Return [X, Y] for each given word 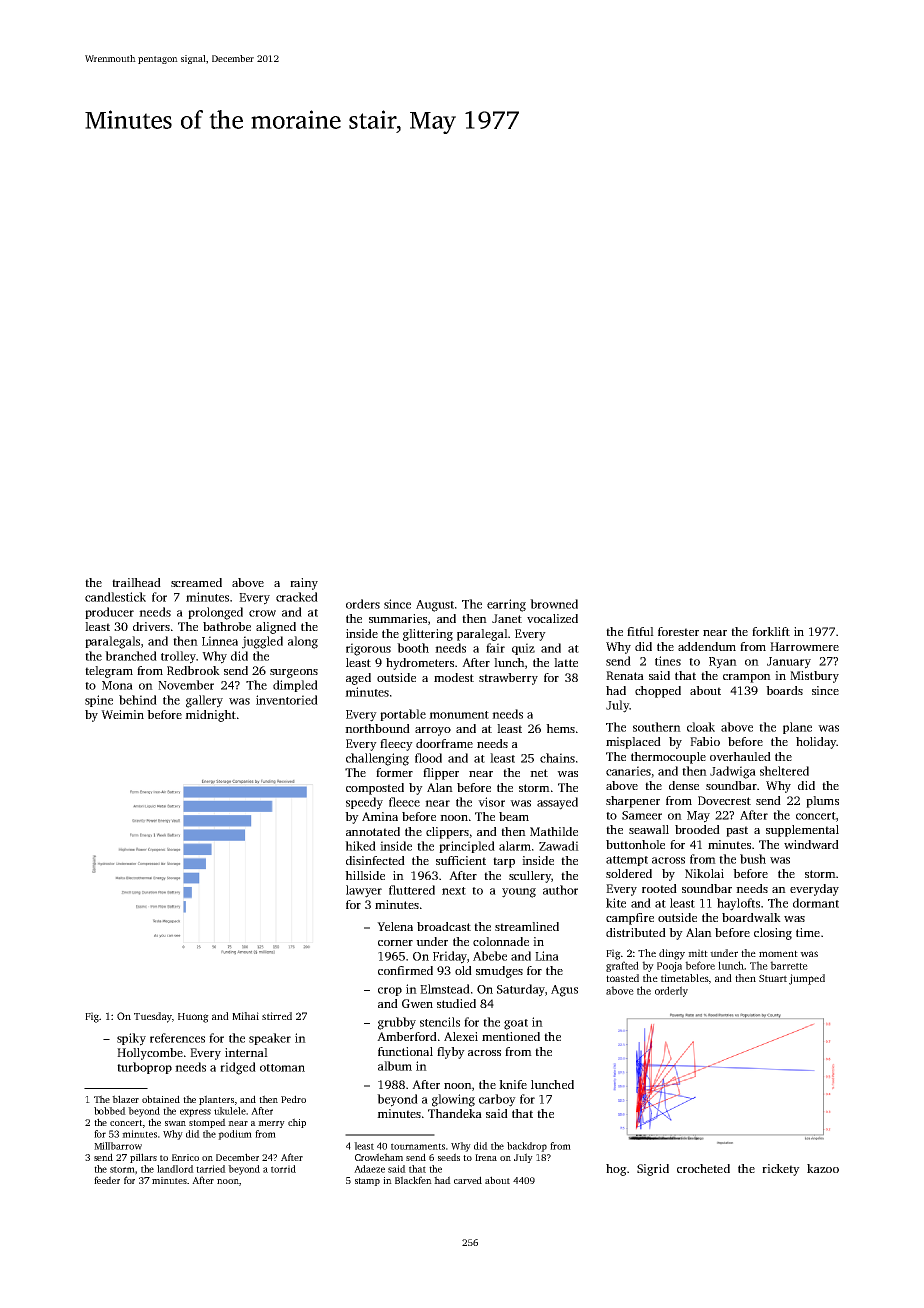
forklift [771, 631]
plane [797, 728]
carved [468, 1180]
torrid [283, 1169]
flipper [441, 774]
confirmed [405, 970]
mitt [698, 953]
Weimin [122, 714]
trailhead [136, 582]
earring [506, 605]
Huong [193, 1018]
